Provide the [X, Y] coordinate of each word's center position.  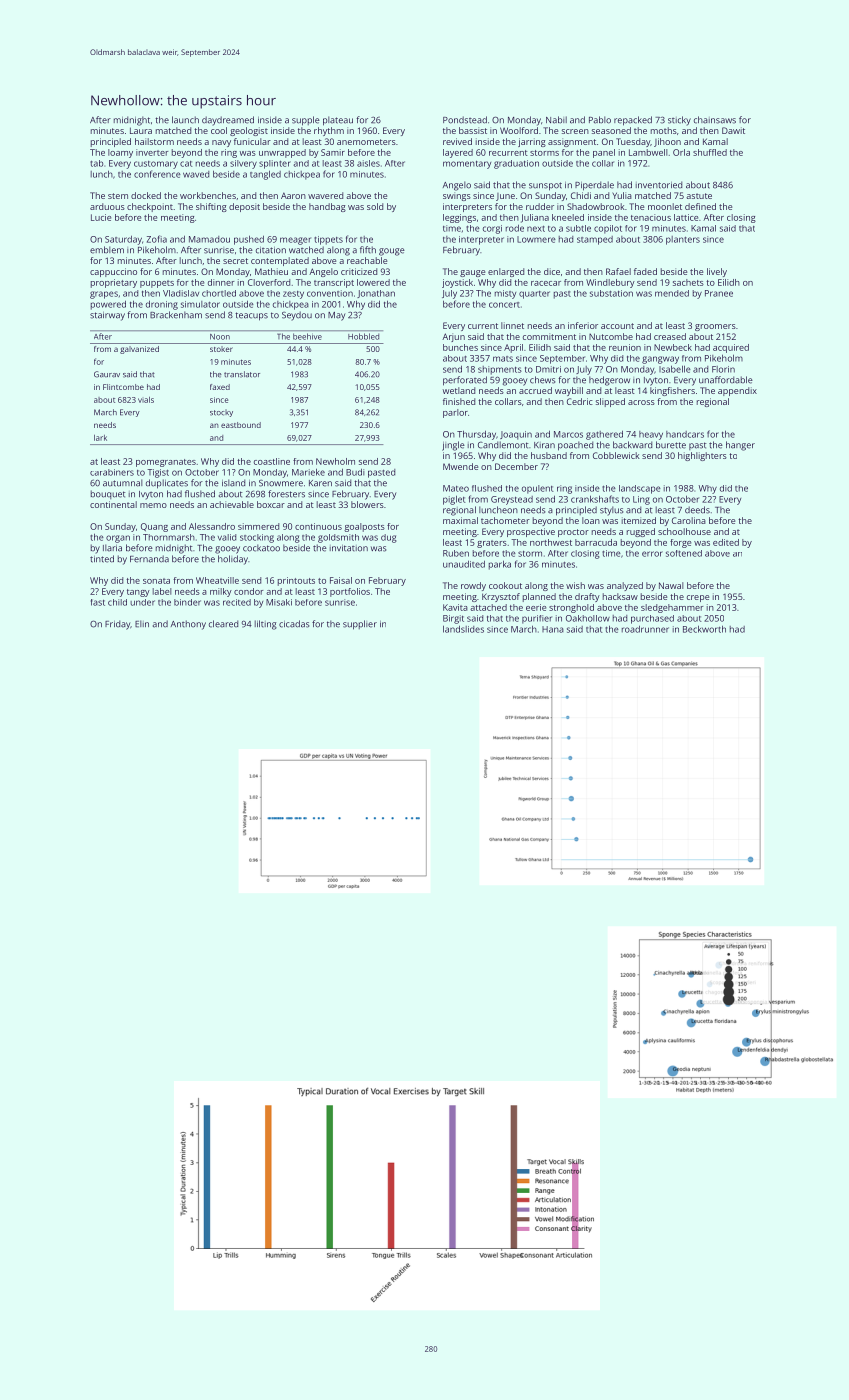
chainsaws [715, 120]
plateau [338, 121]
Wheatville [217, 580]
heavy [651, 435]
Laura [141, 130]
